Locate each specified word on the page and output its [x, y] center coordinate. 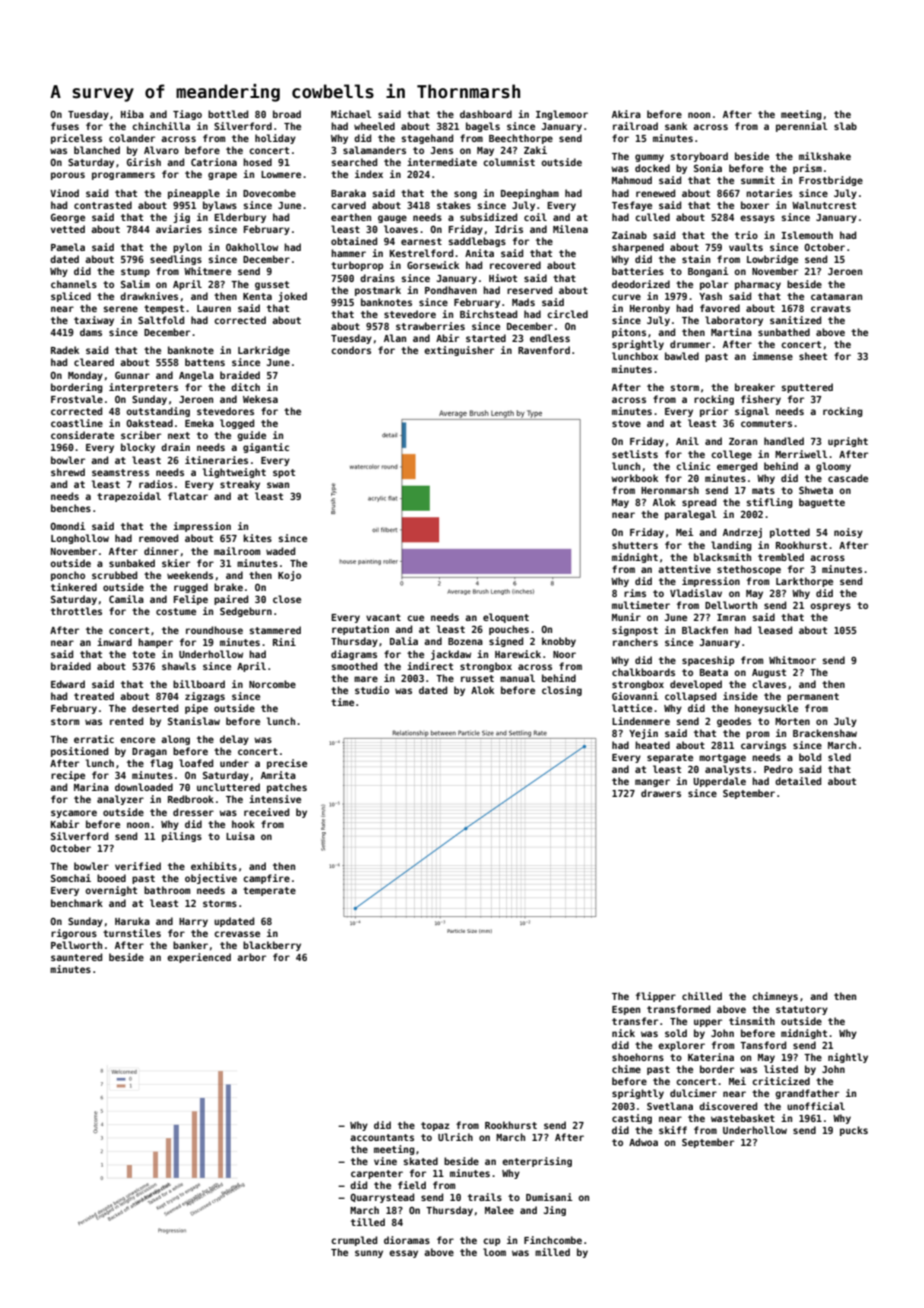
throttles [76, 611]
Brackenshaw [825, 733]
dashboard [486, 114]
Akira [626, 114]
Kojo [289, 576]
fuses [65, 126]
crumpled [354, 1241]
